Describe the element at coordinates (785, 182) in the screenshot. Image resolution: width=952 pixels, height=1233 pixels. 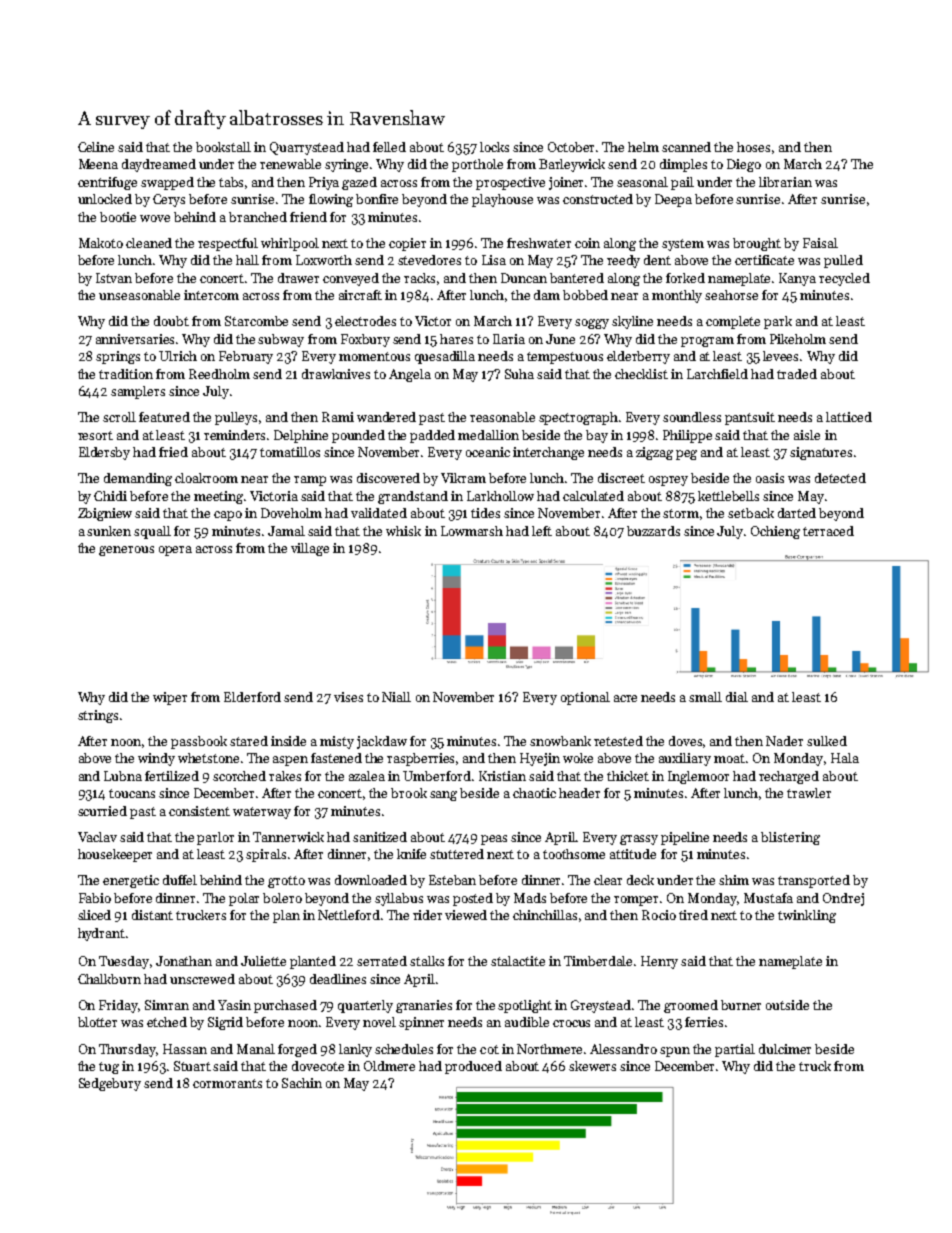
I see `librarian` at that location.
